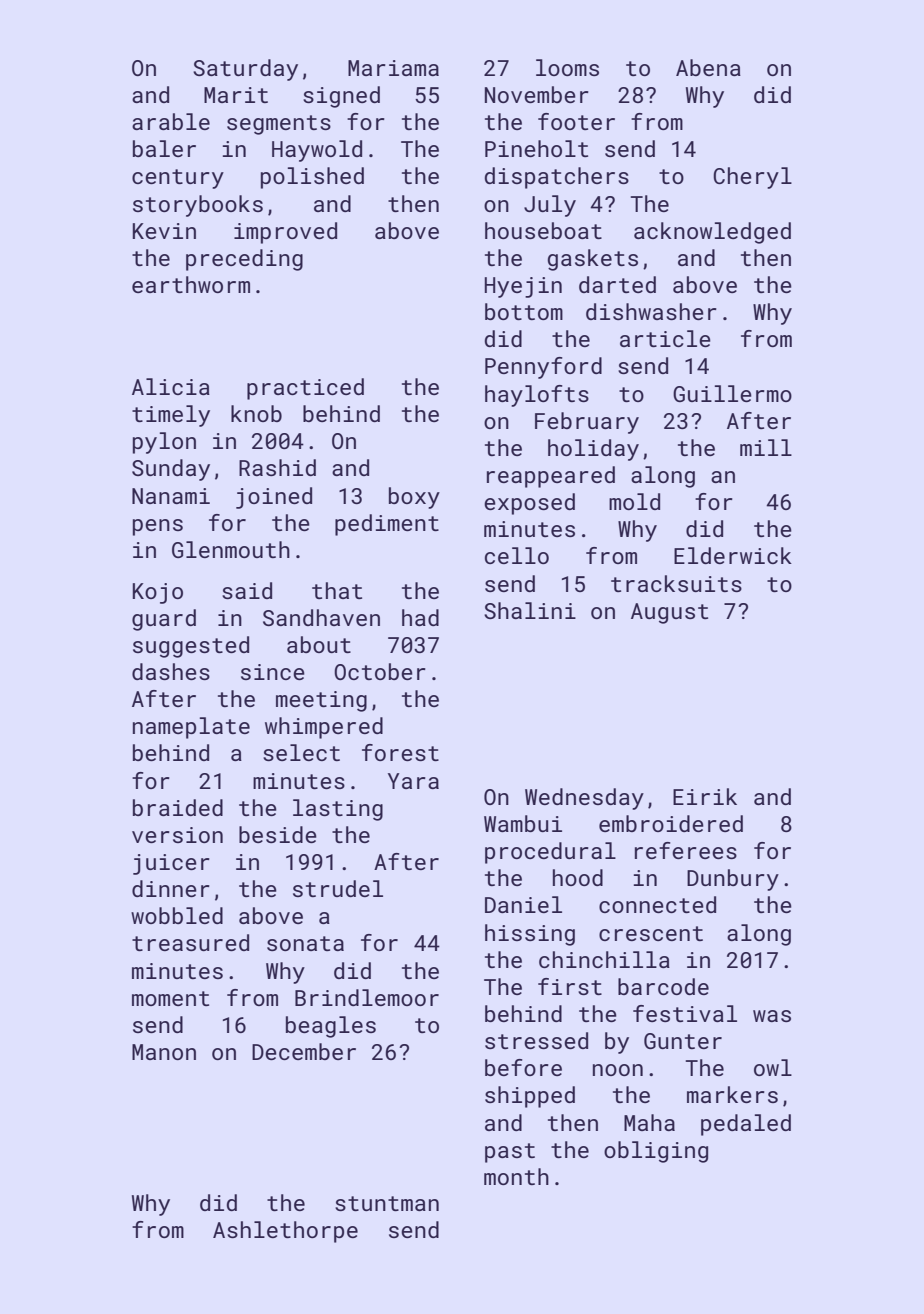 The width and height of the page is (924, 1314). Describe the element at coordinates (164, 1052) in the page. I see `Manon` at that location.
